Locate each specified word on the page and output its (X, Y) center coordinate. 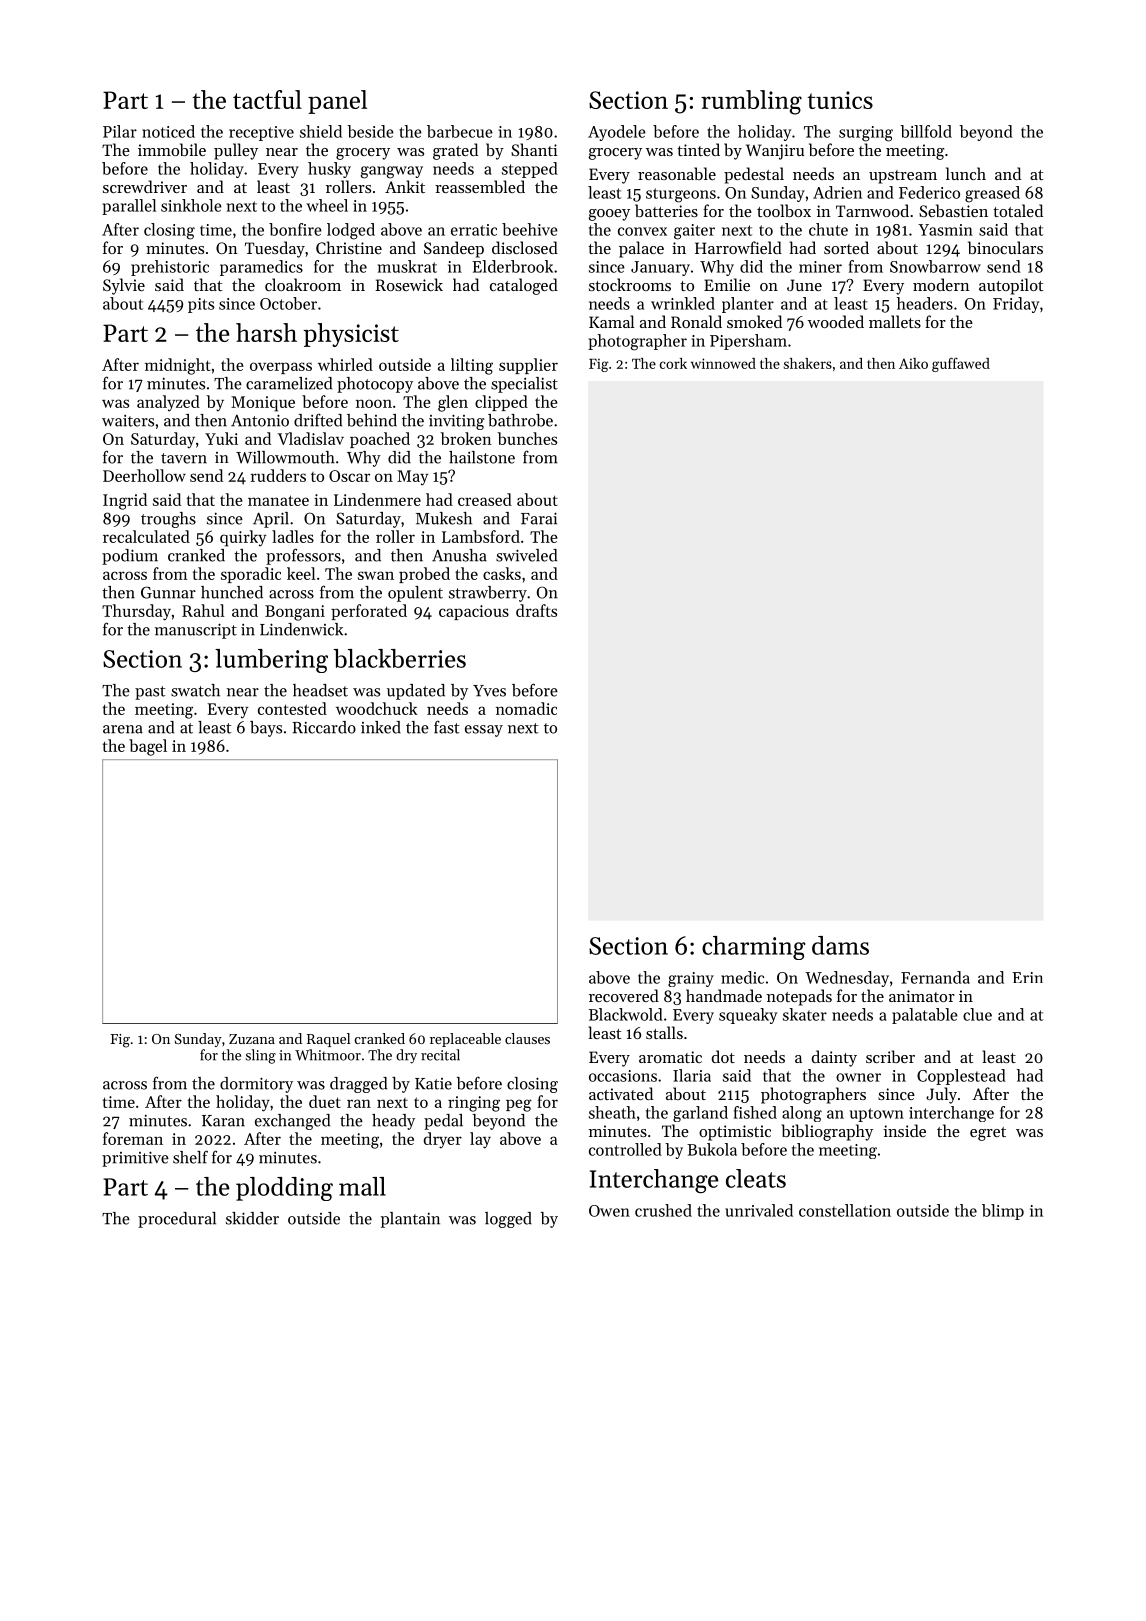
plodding (284, 1189)
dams (840, 945)
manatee (278, 500)
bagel (148, 747)
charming (753, 948)
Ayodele (617, 133)
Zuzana (252, 1039)
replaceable (465, 1040)
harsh (266, 332)
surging (866, 134)
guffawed (961, 364)
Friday (1016, 305)
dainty (834, 1058)
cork (673, 363)
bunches (527, 438)
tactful (267, 99)
